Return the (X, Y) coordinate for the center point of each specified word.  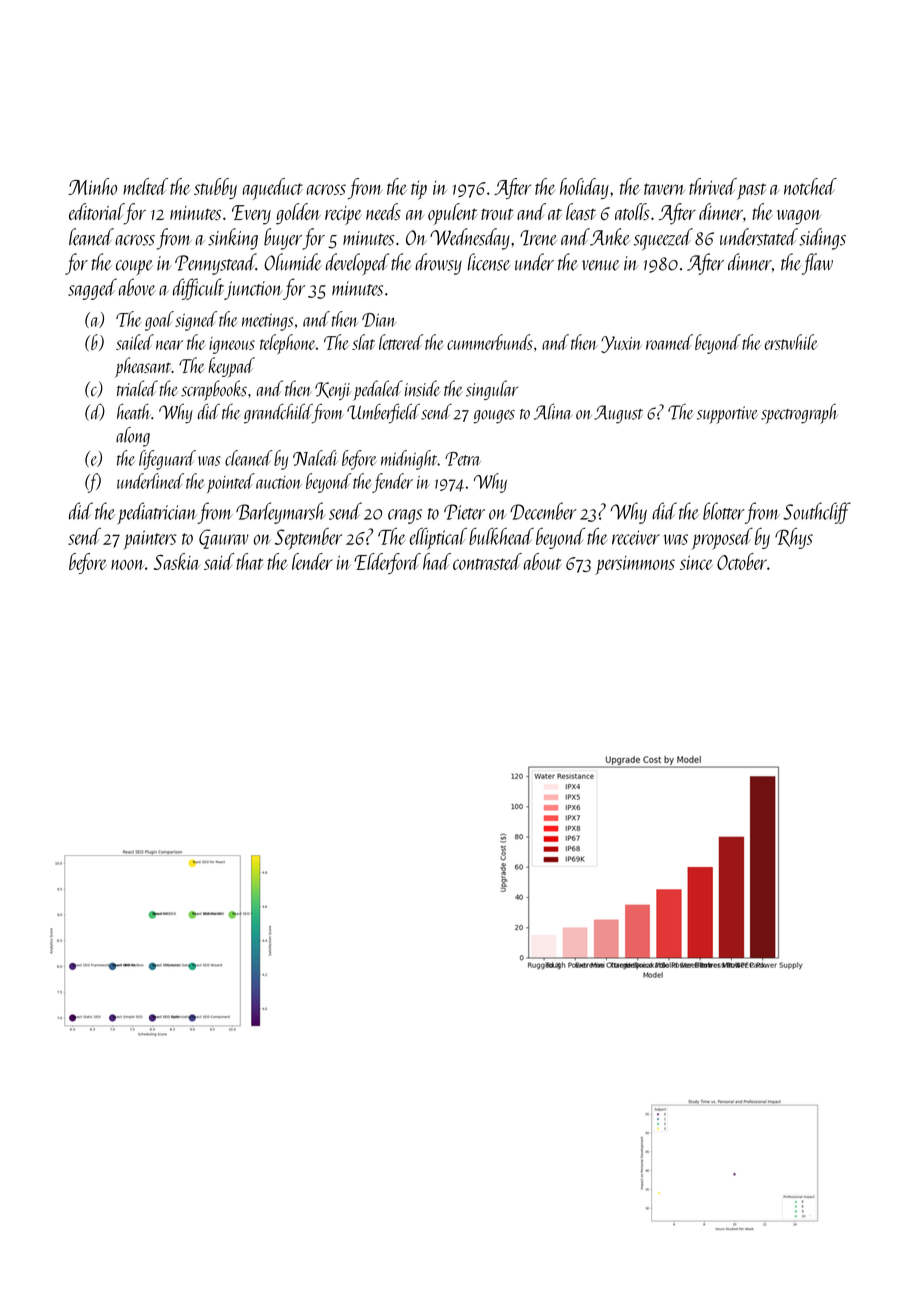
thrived (713, 186)
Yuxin (621, 344)
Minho (92, 186)
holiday (584, 188)
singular (492, 390)
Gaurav (224, 539)
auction (279, 482)
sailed (135, 342)
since (696, 562)
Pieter (464, 512)
